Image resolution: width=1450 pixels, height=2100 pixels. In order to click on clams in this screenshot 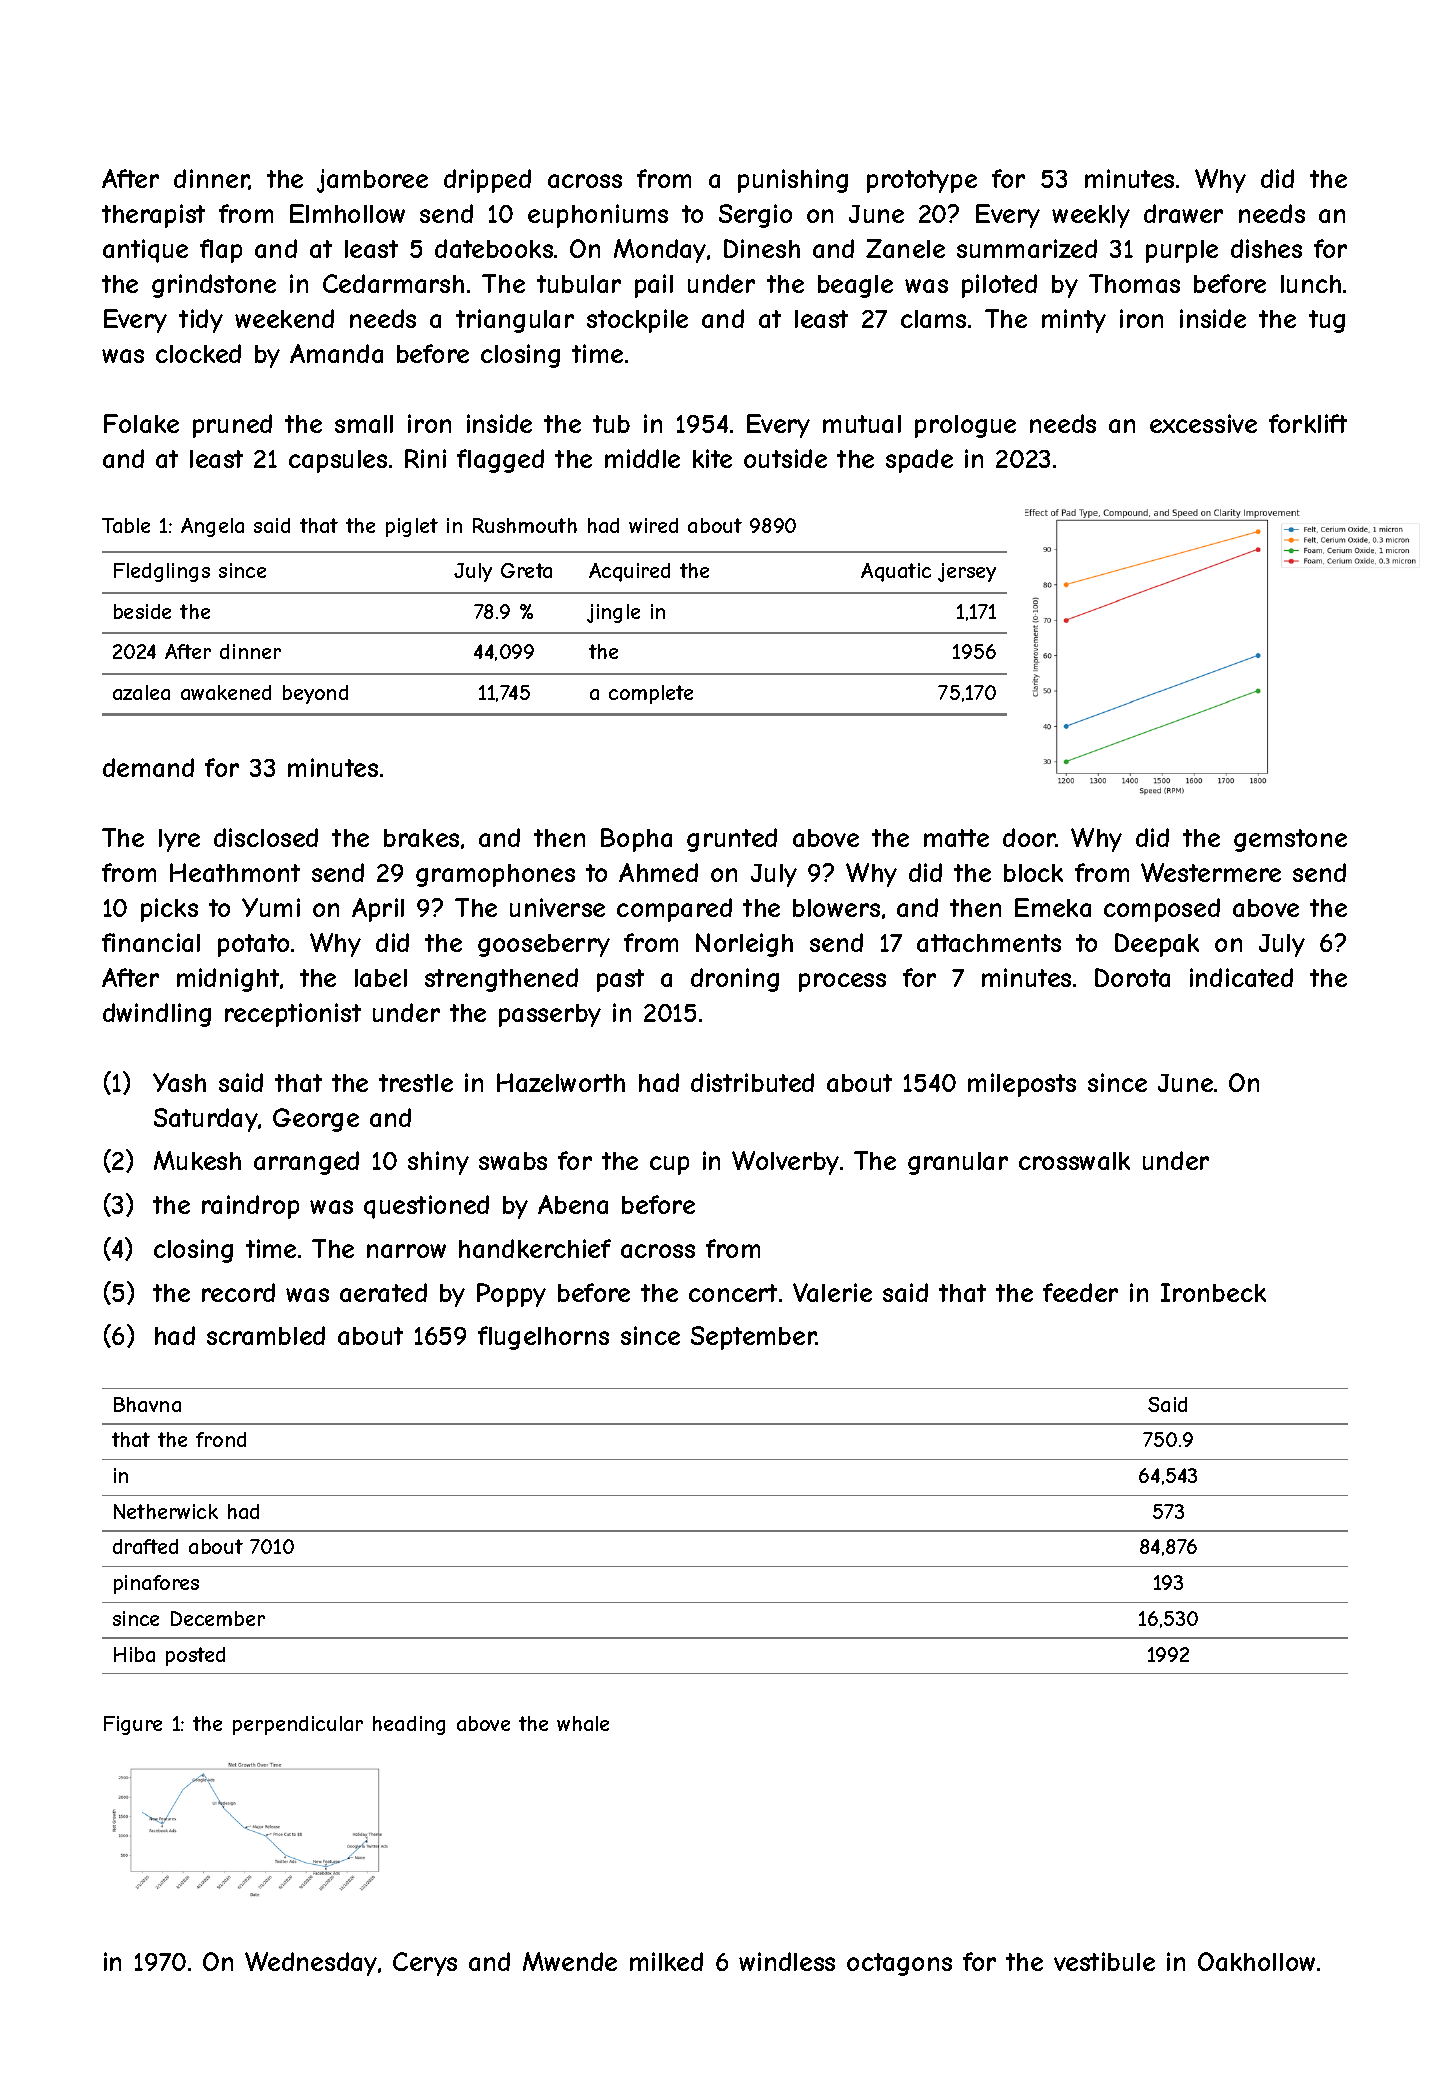, I will do `click(933, 319)`.
